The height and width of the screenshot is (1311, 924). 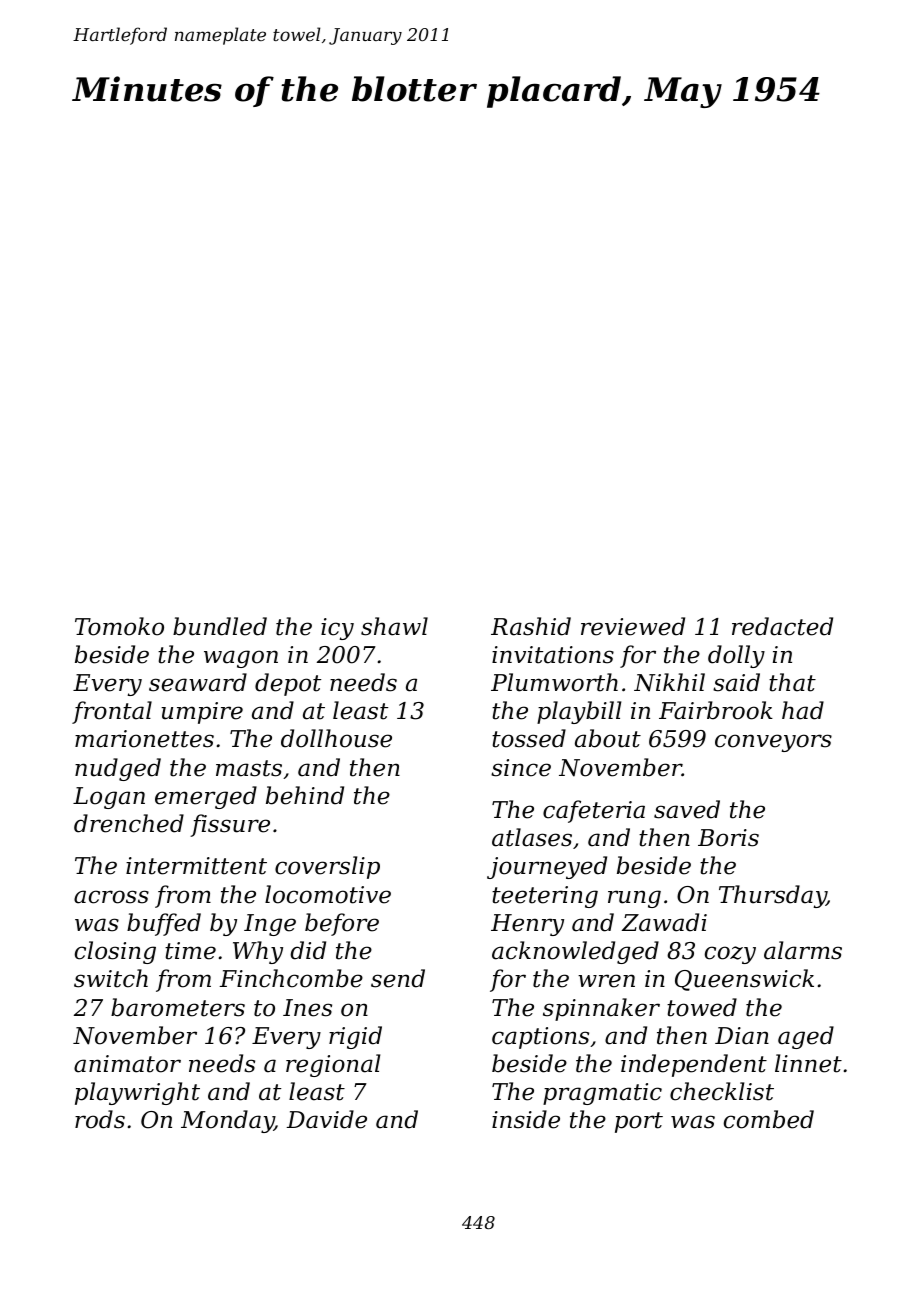 I want to click on playbill, so click(x=579, y=712).
